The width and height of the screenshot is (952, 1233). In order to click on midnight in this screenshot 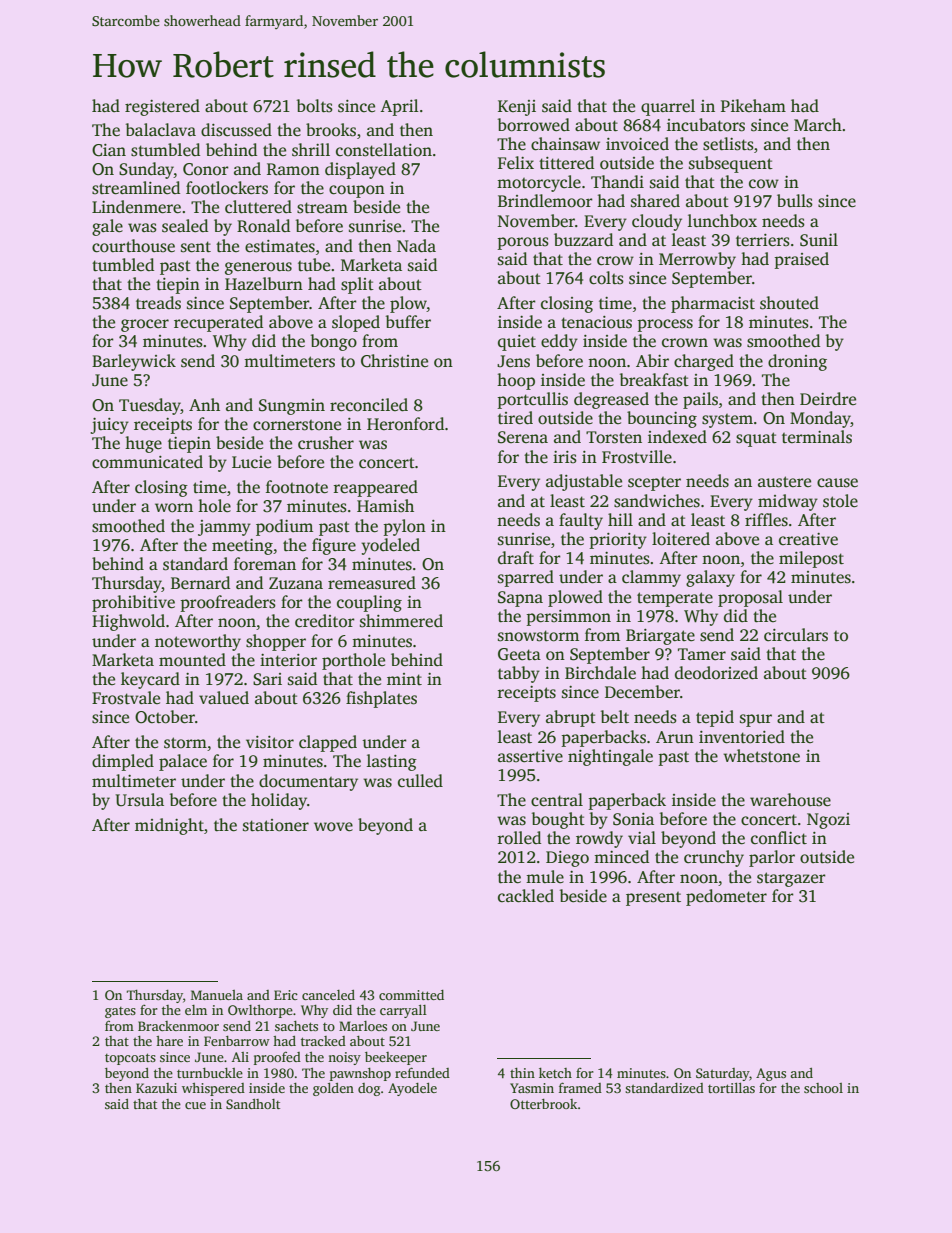, I will do `click(169, 826)`.
